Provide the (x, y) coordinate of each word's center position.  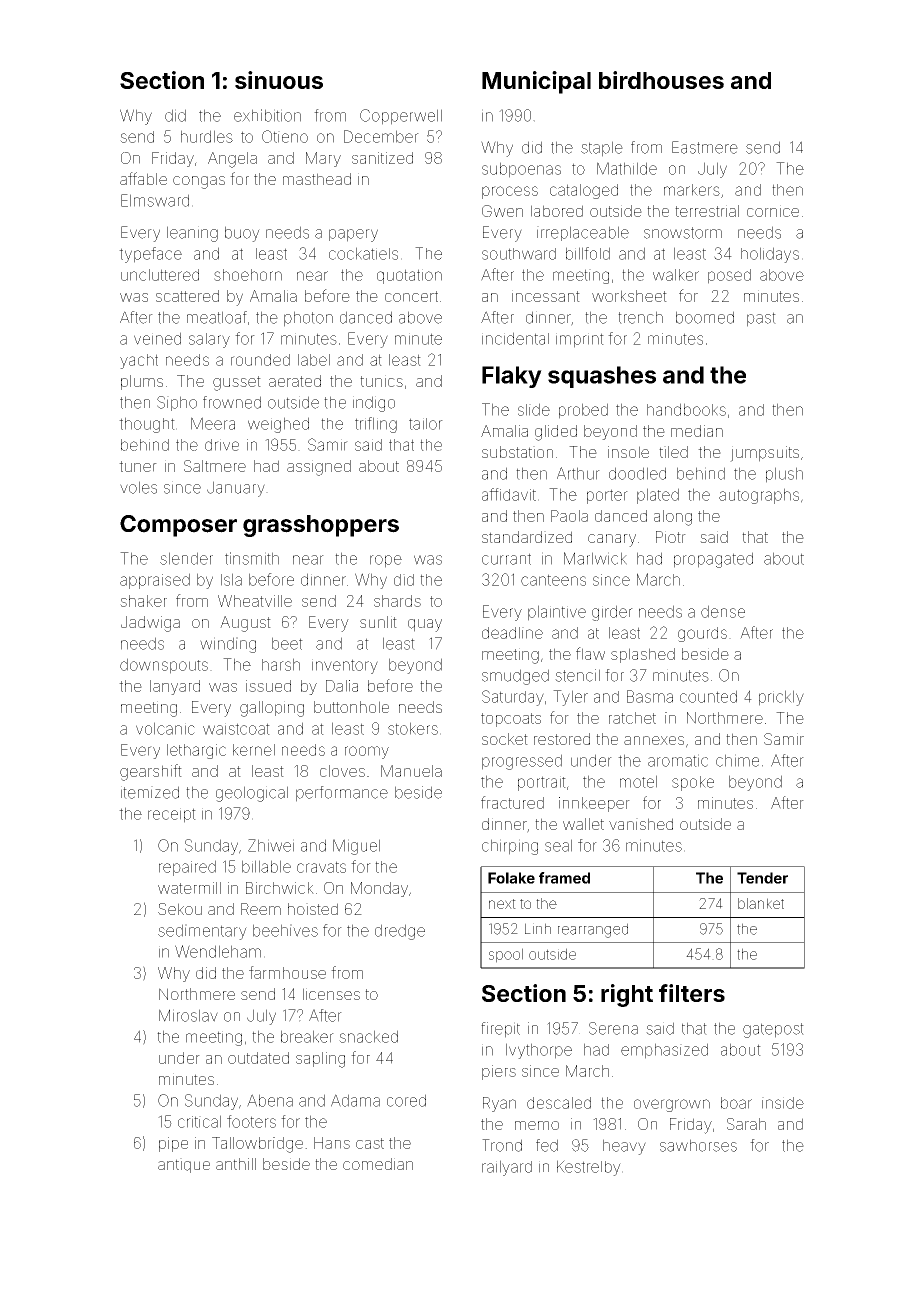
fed (547, 1145)
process (510, 192)
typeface (150, 255)
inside (783, 1103)
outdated (258, 1058)
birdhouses (661, 80)
